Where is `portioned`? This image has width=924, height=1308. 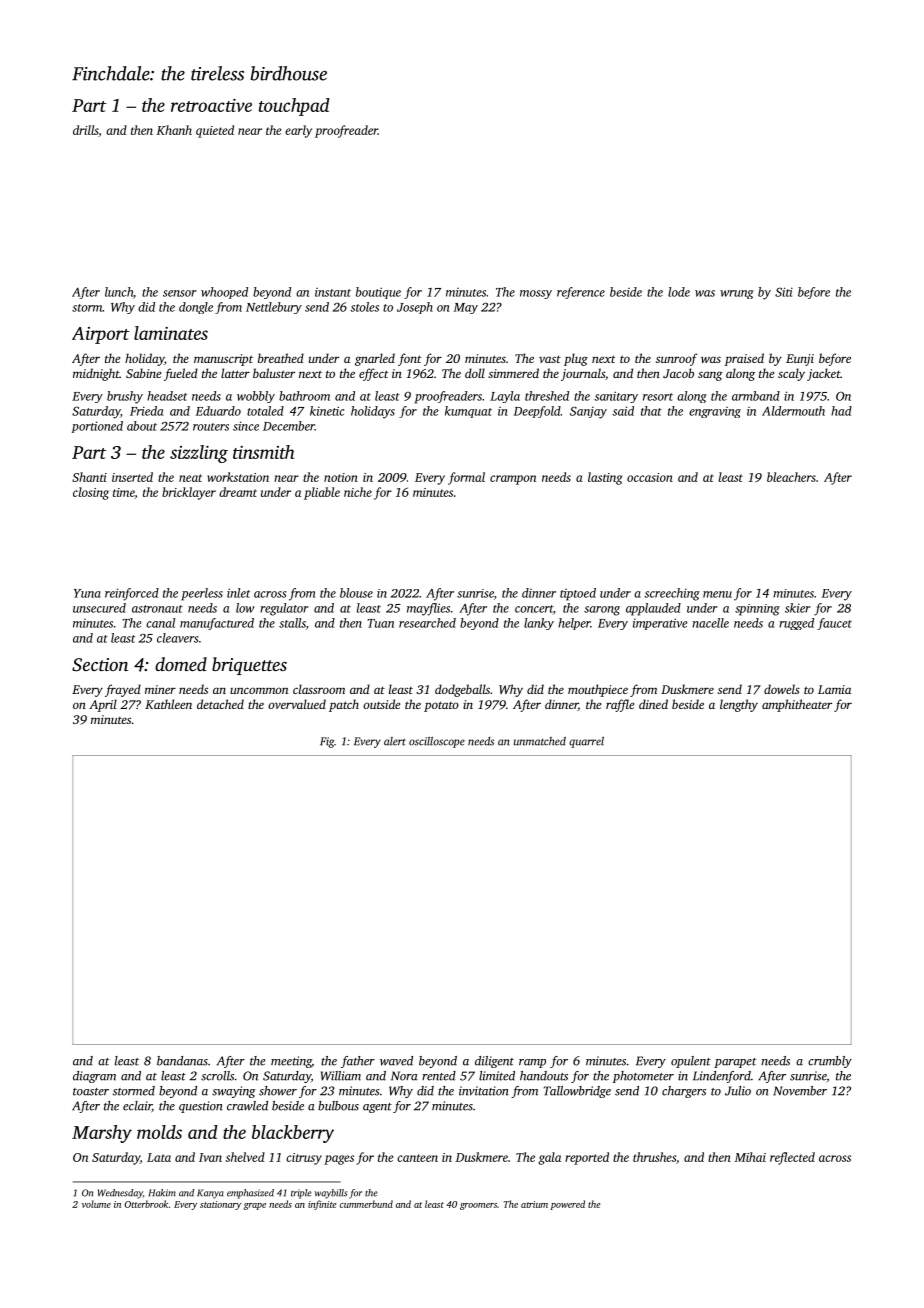
portioned is located at coordinates (97, 427).
